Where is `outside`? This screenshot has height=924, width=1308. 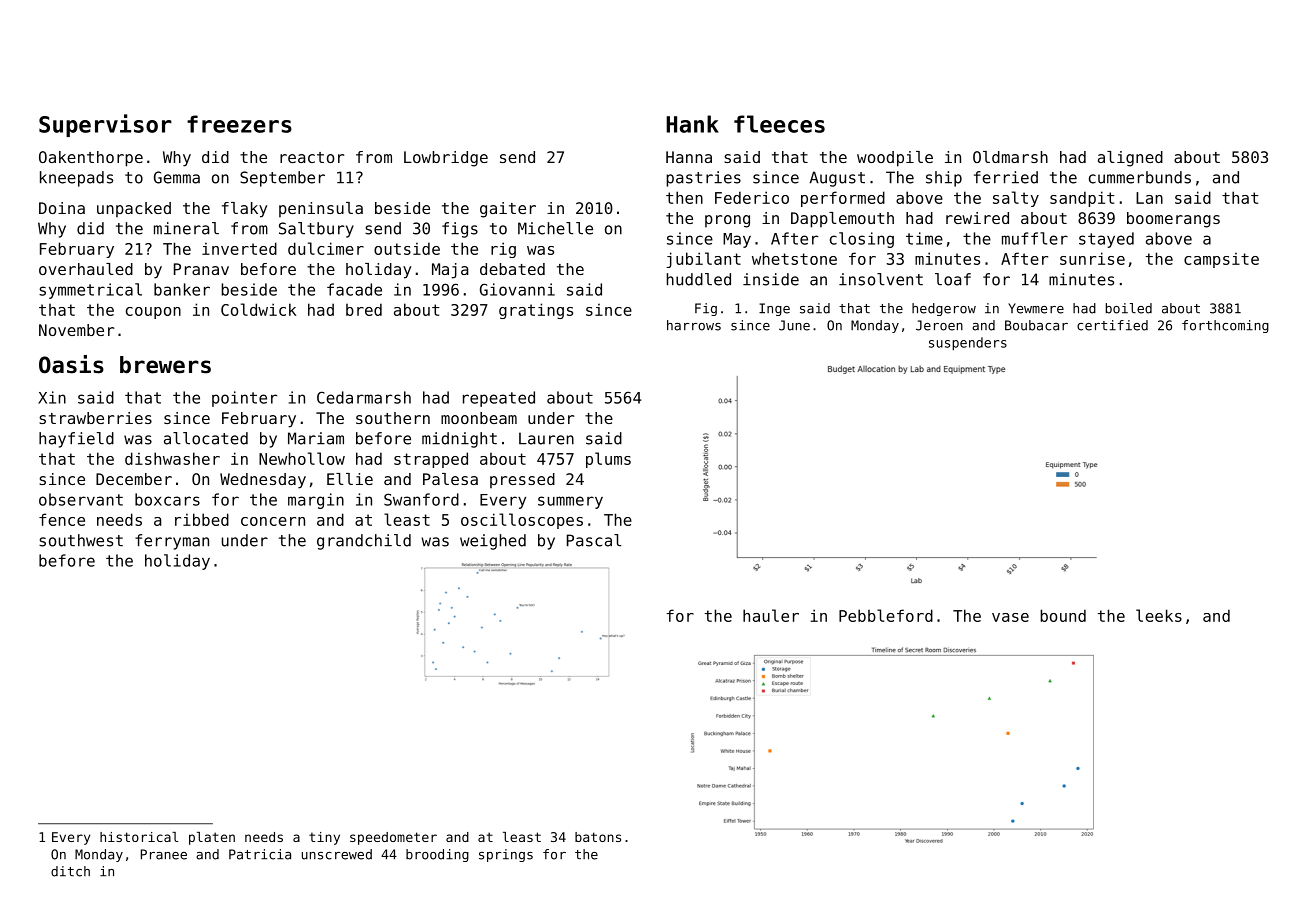 outside is located at coordinates (407, 248).
